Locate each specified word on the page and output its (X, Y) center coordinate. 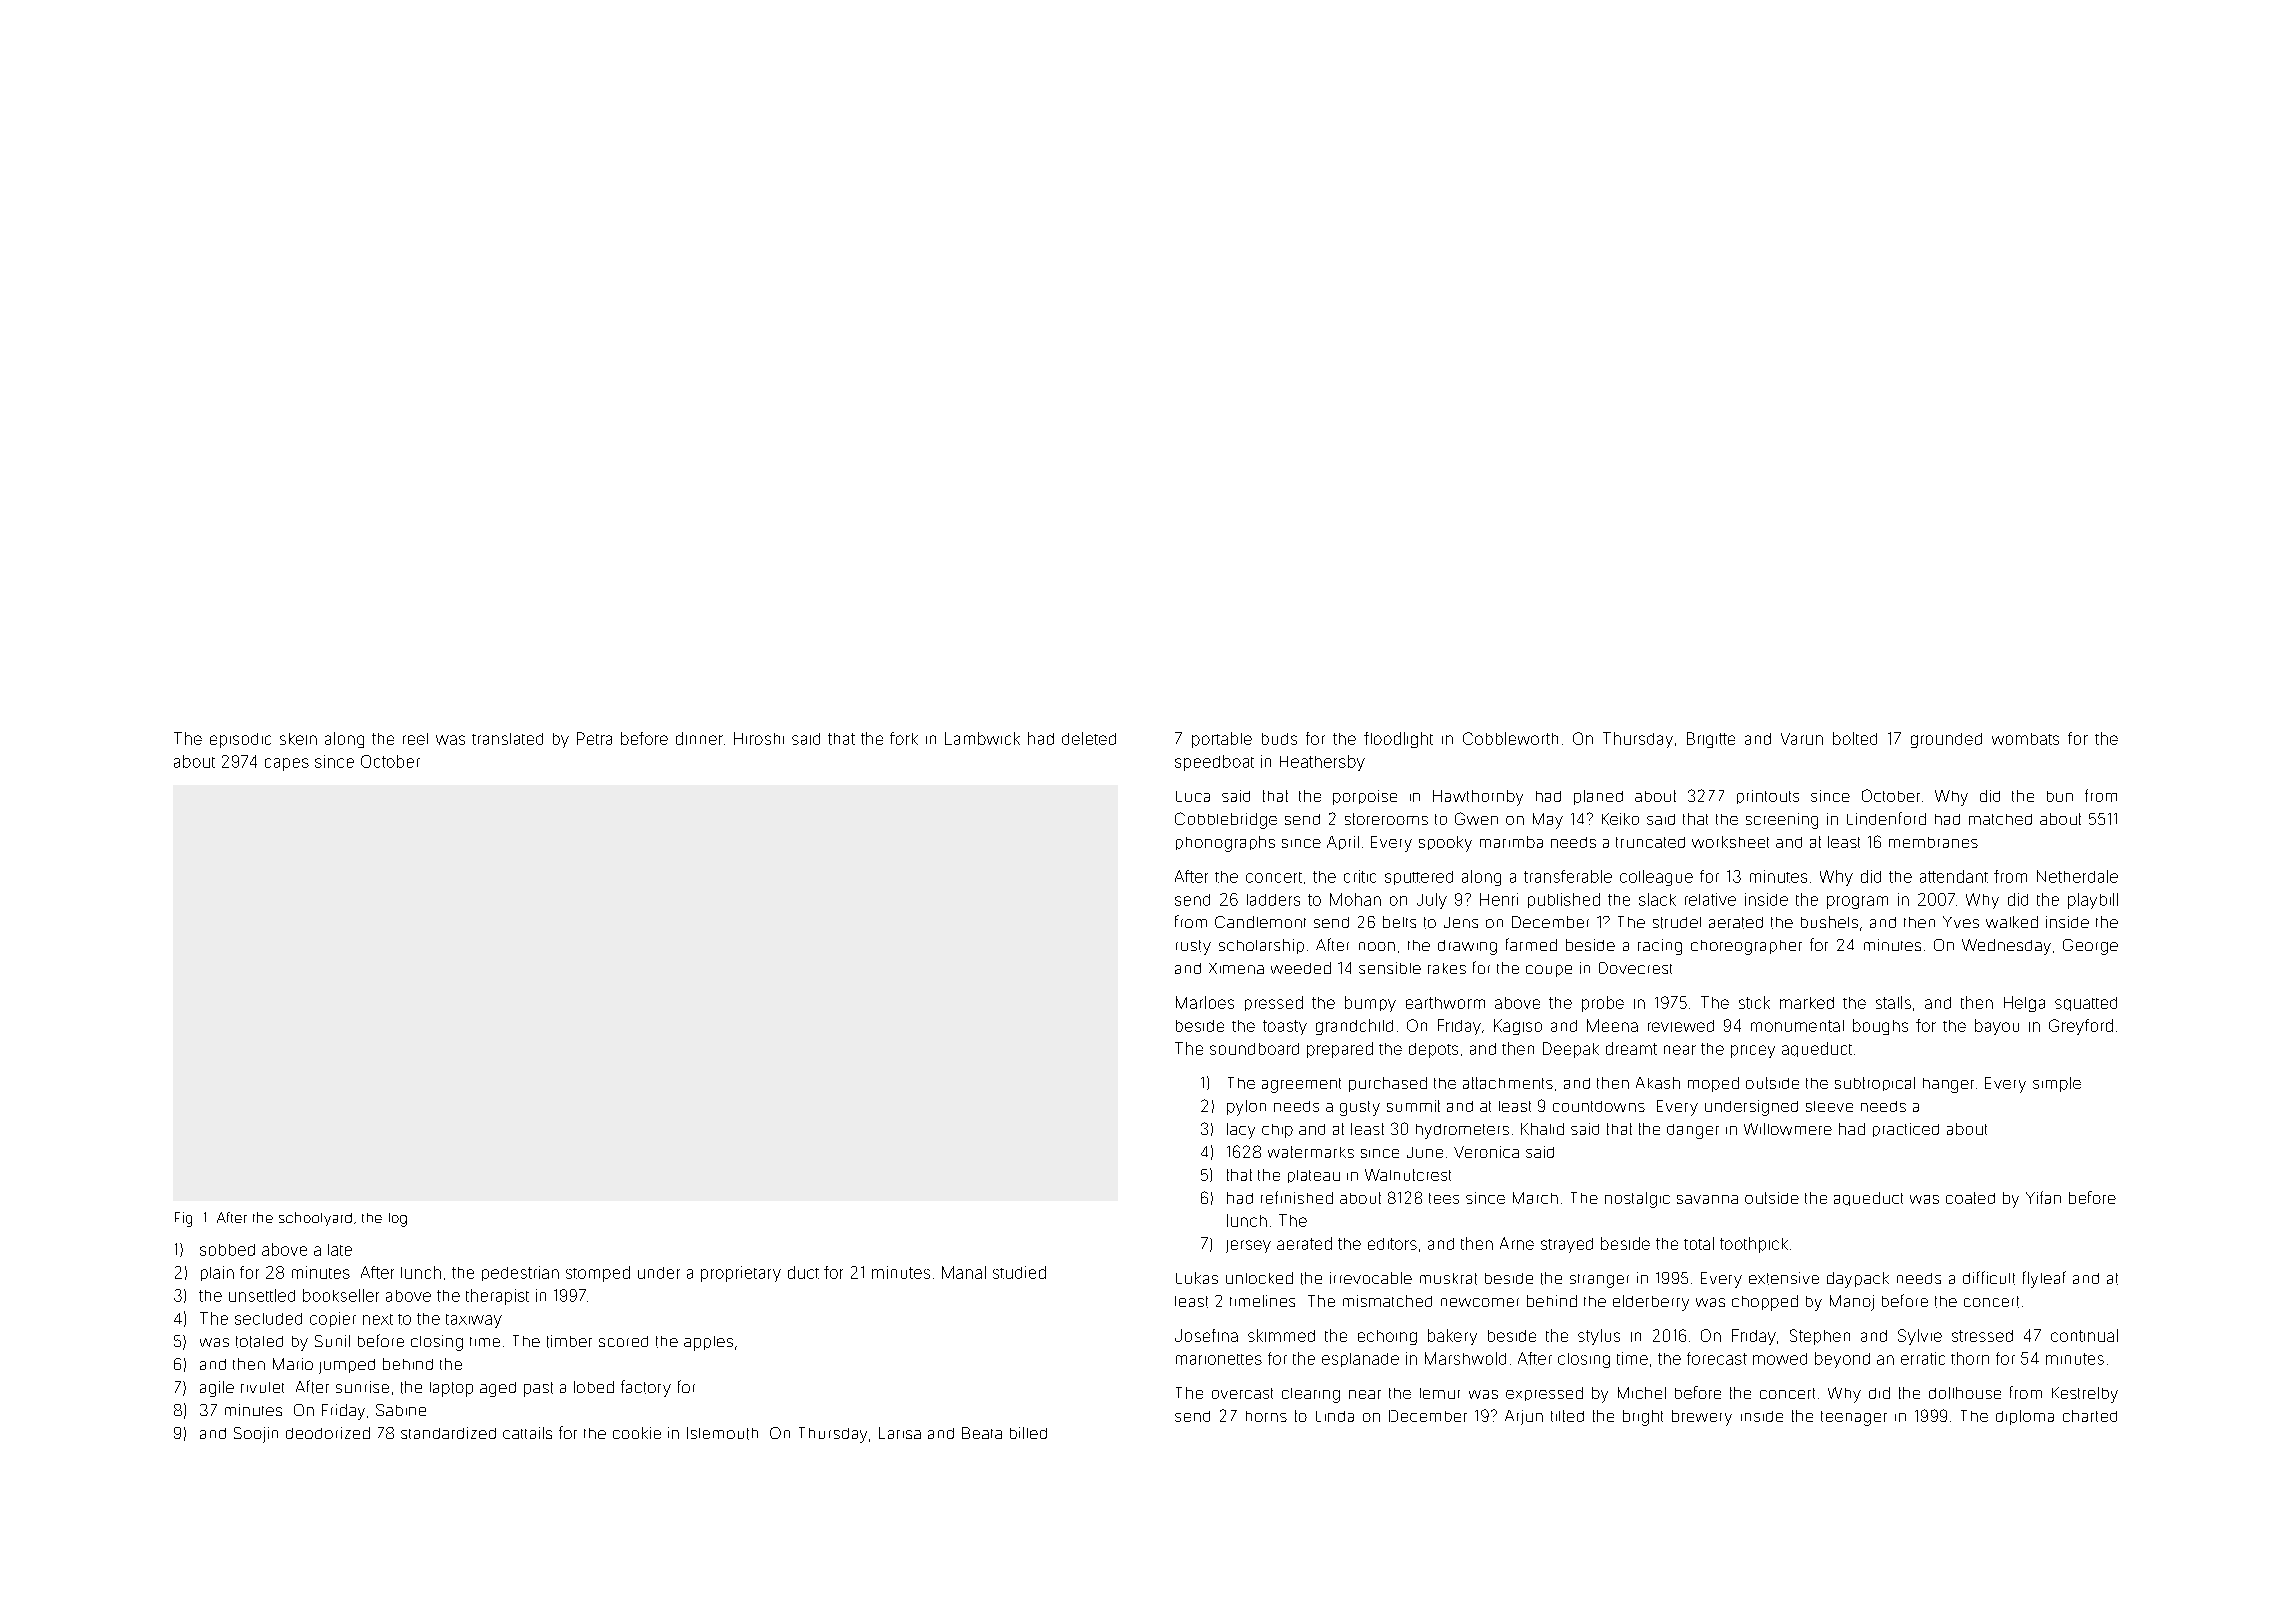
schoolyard (315, 1219)
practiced (1906, 1130)
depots (1433, 1050)
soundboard (1254, 1049)
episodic (240, 740)
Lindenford (1886, 818)
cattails (527, 1433)
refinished (1297, 1197)
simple (2057, 1084)
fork (904, 738)
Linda (1335, 1416)
